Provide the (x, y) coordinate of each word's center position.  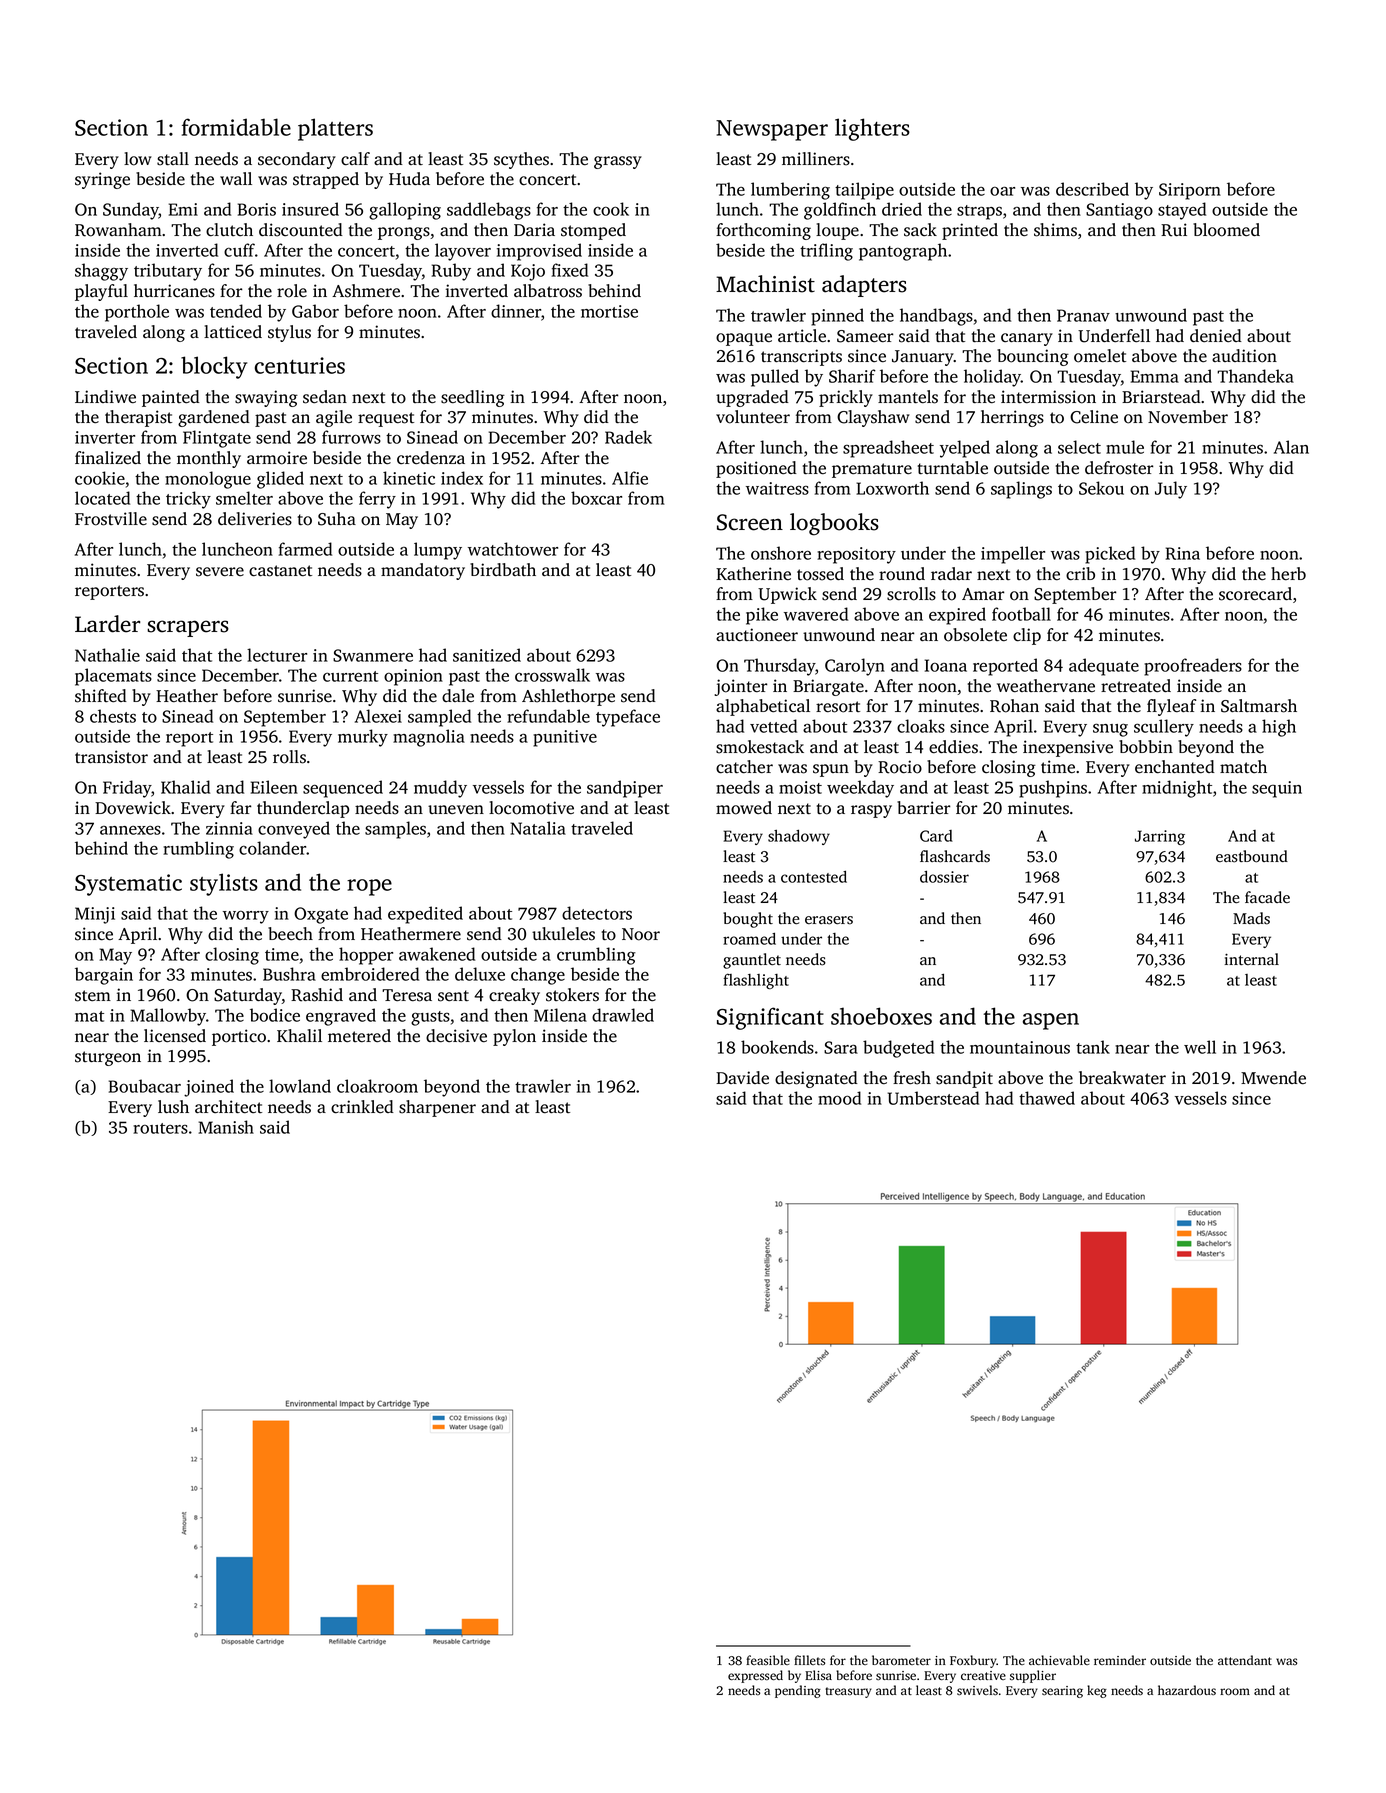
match (1243, 766)
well (1200, 1047)
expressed (755, 1676)
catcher (744, 767)
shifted (101, 696)
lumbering (790, 191)
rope (369, 887)
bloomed (1226, 230)
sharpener (437, 1108)
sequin (1277, 789)
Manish (226, 1127)
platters (335, 129)
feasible (768, 1660)
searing (1062, 1692)
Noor (641, 934)
